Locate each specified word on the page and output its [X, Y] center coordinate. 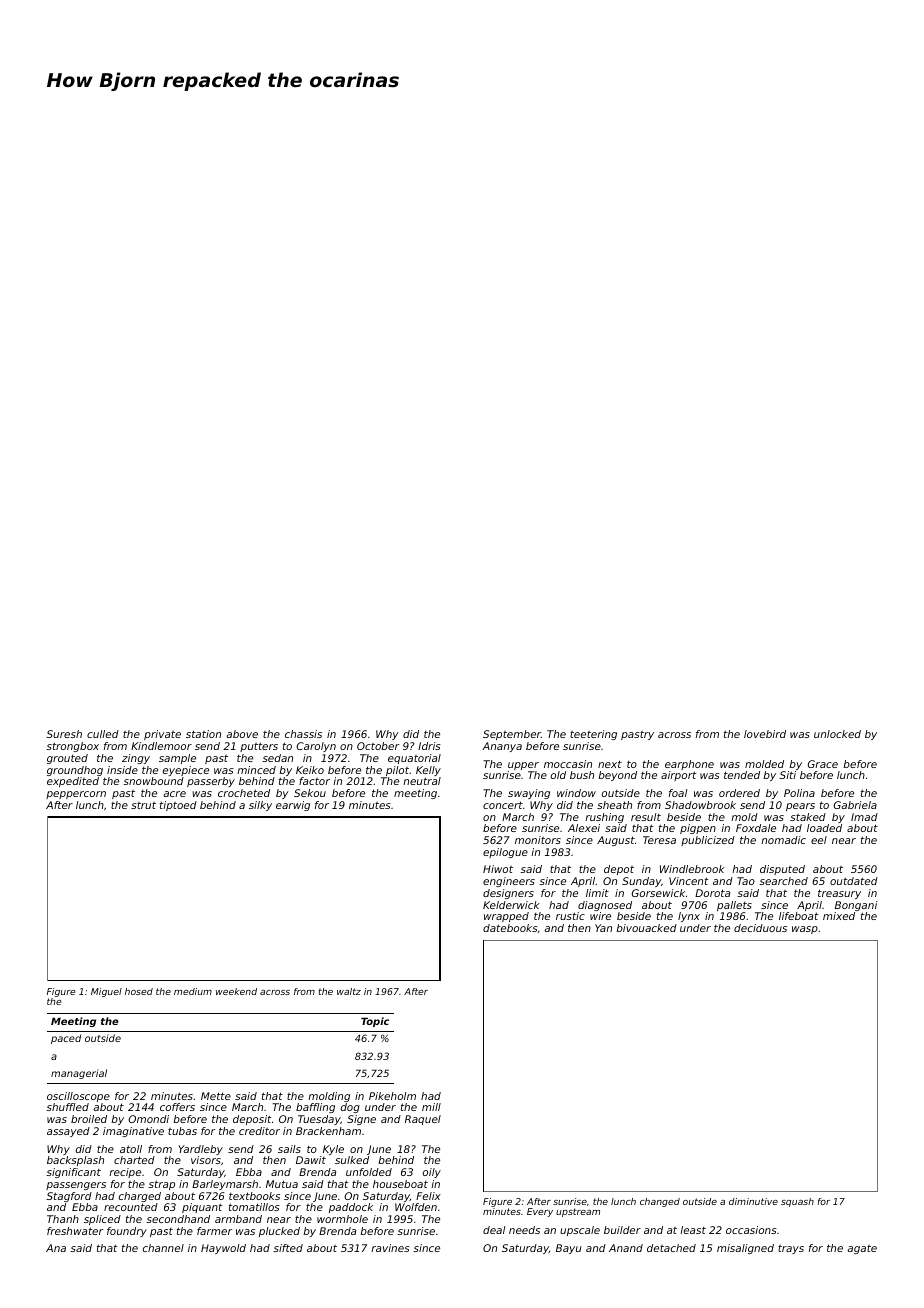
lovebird [765, 734]
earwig [293, 806]
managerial [79, 1074]
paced [66, 1039]
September [512, 735]
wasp [805, 930]
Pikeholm [392, 1096]
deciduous [760, 928]
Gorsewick [658, 893]
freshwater [75, 1231]
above [242, 734]
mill [431, 1107]
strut [143, 805]
